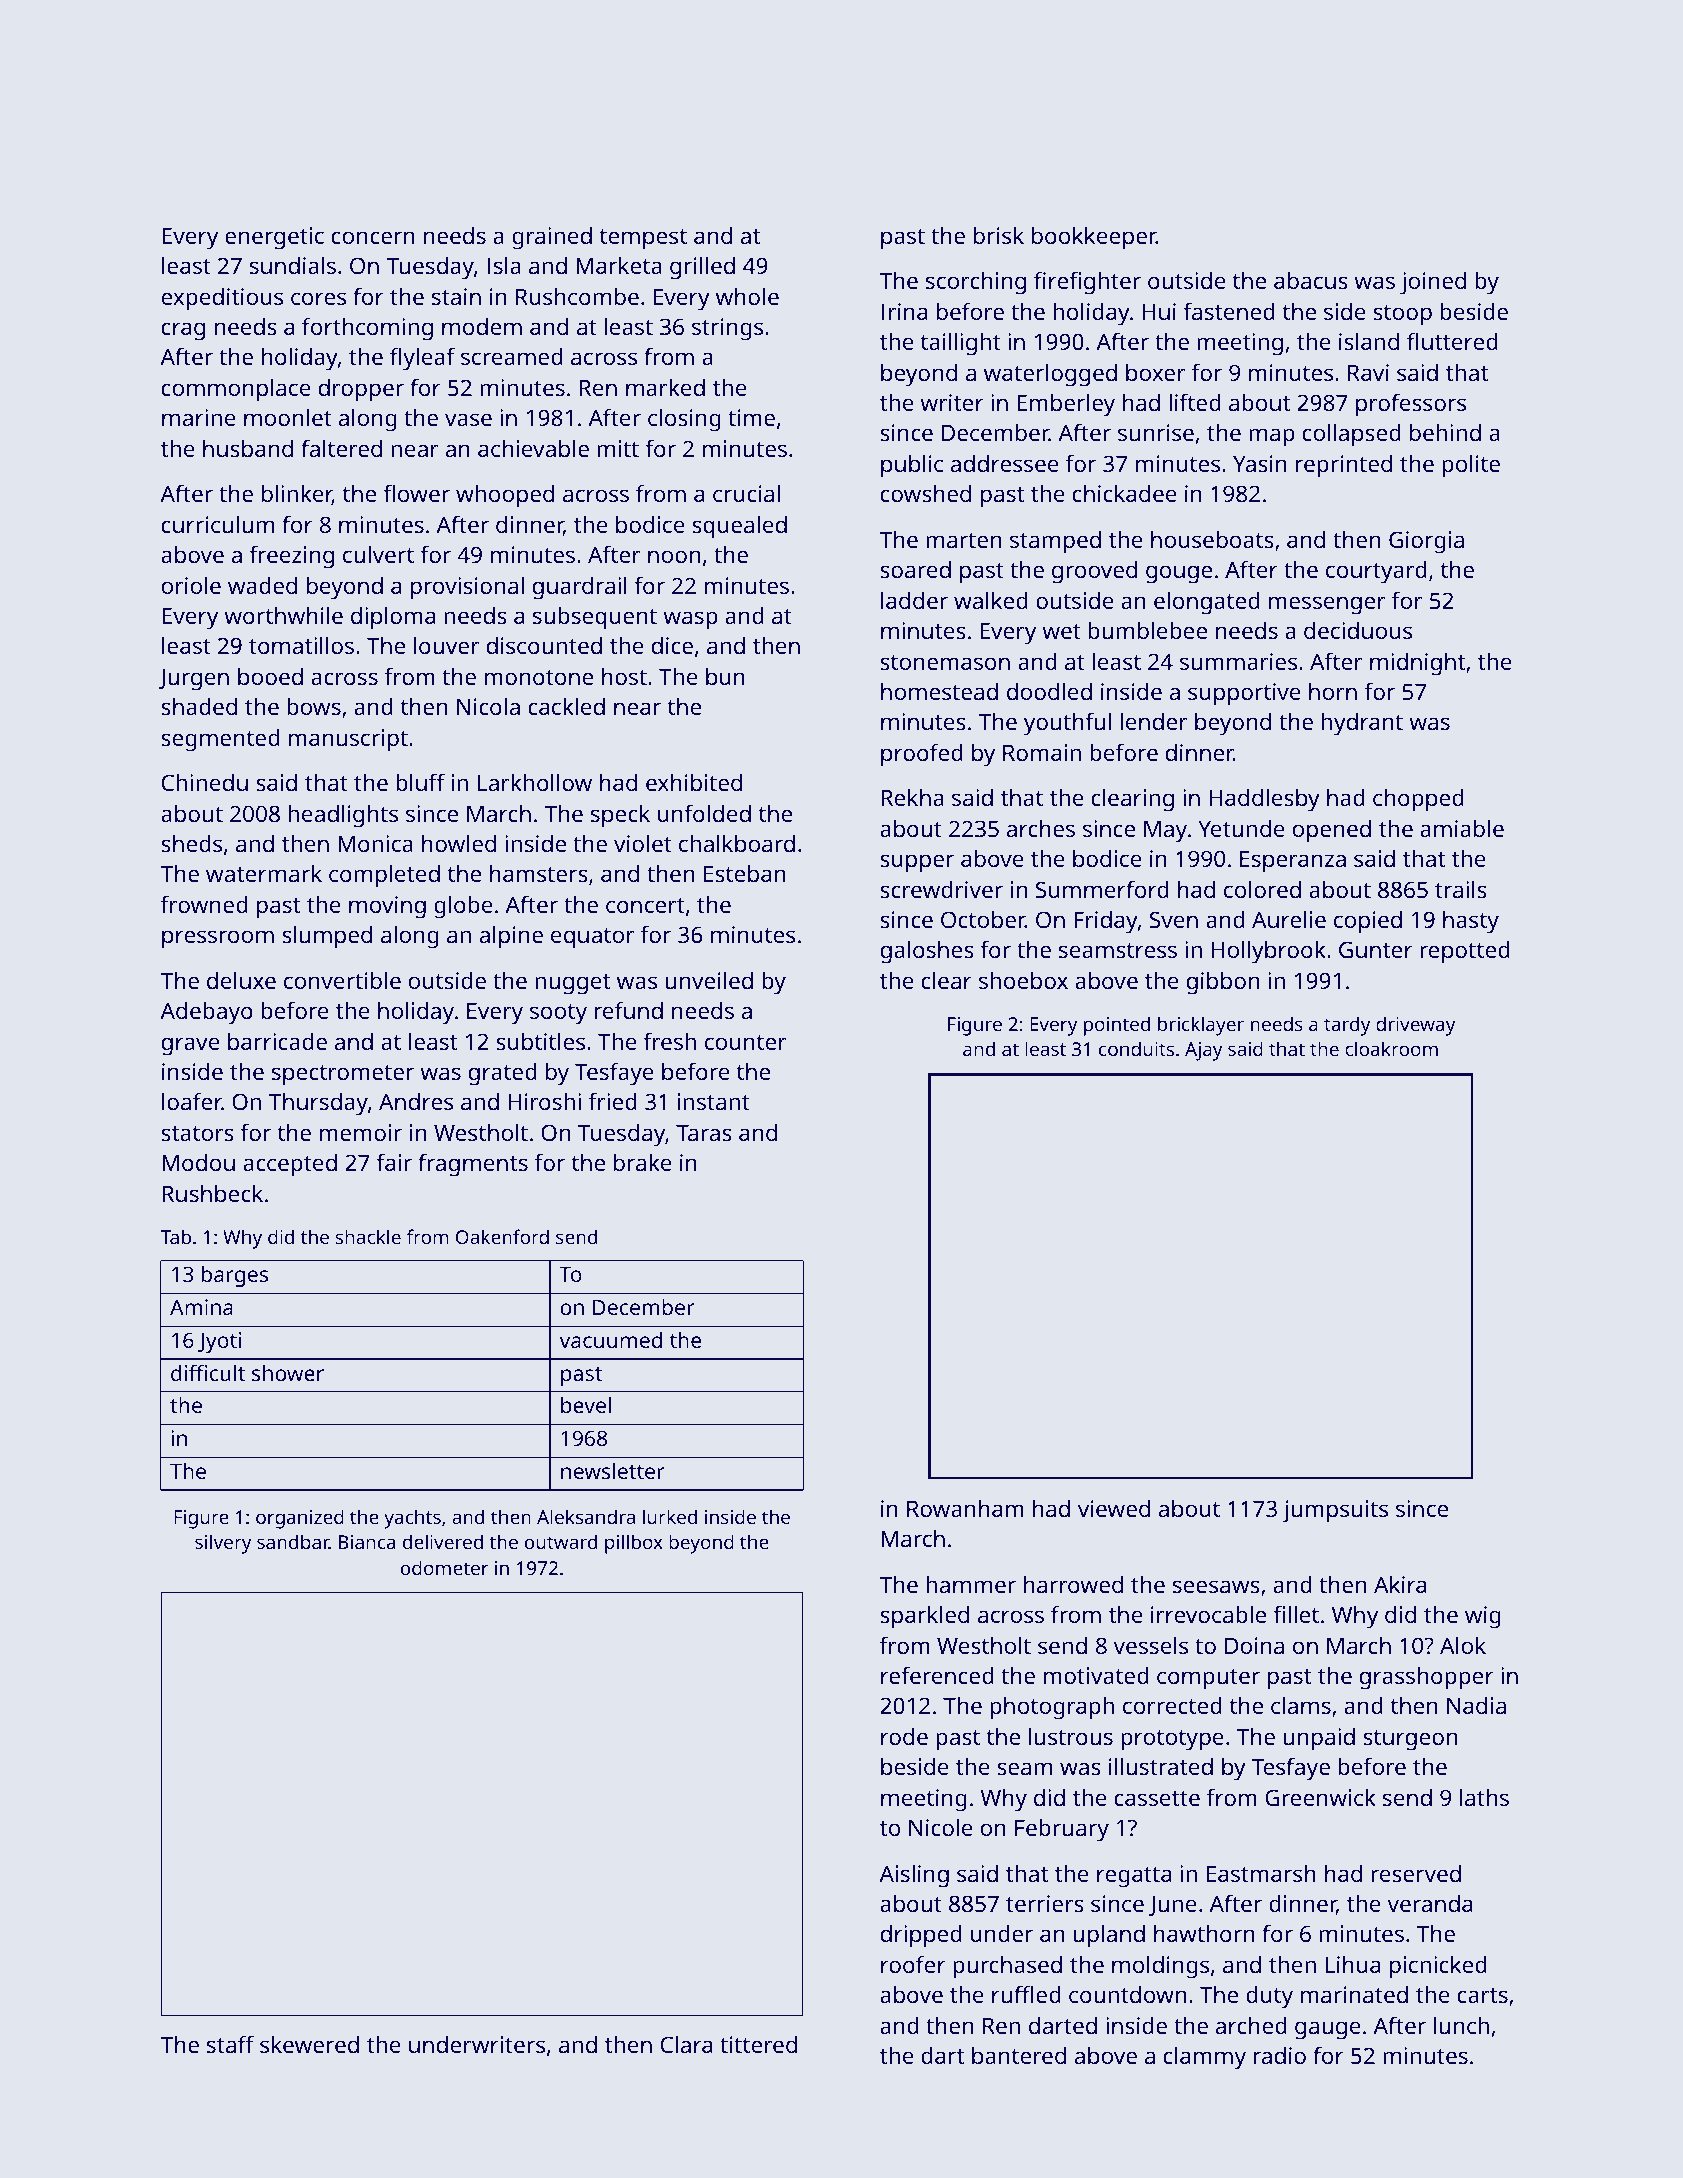 The width and height of the screenshot is (1683, 2178). What do you see at coordinates (904, 1736) in the screenshot?
I see `rode` at bounding box center [904, 1736].
